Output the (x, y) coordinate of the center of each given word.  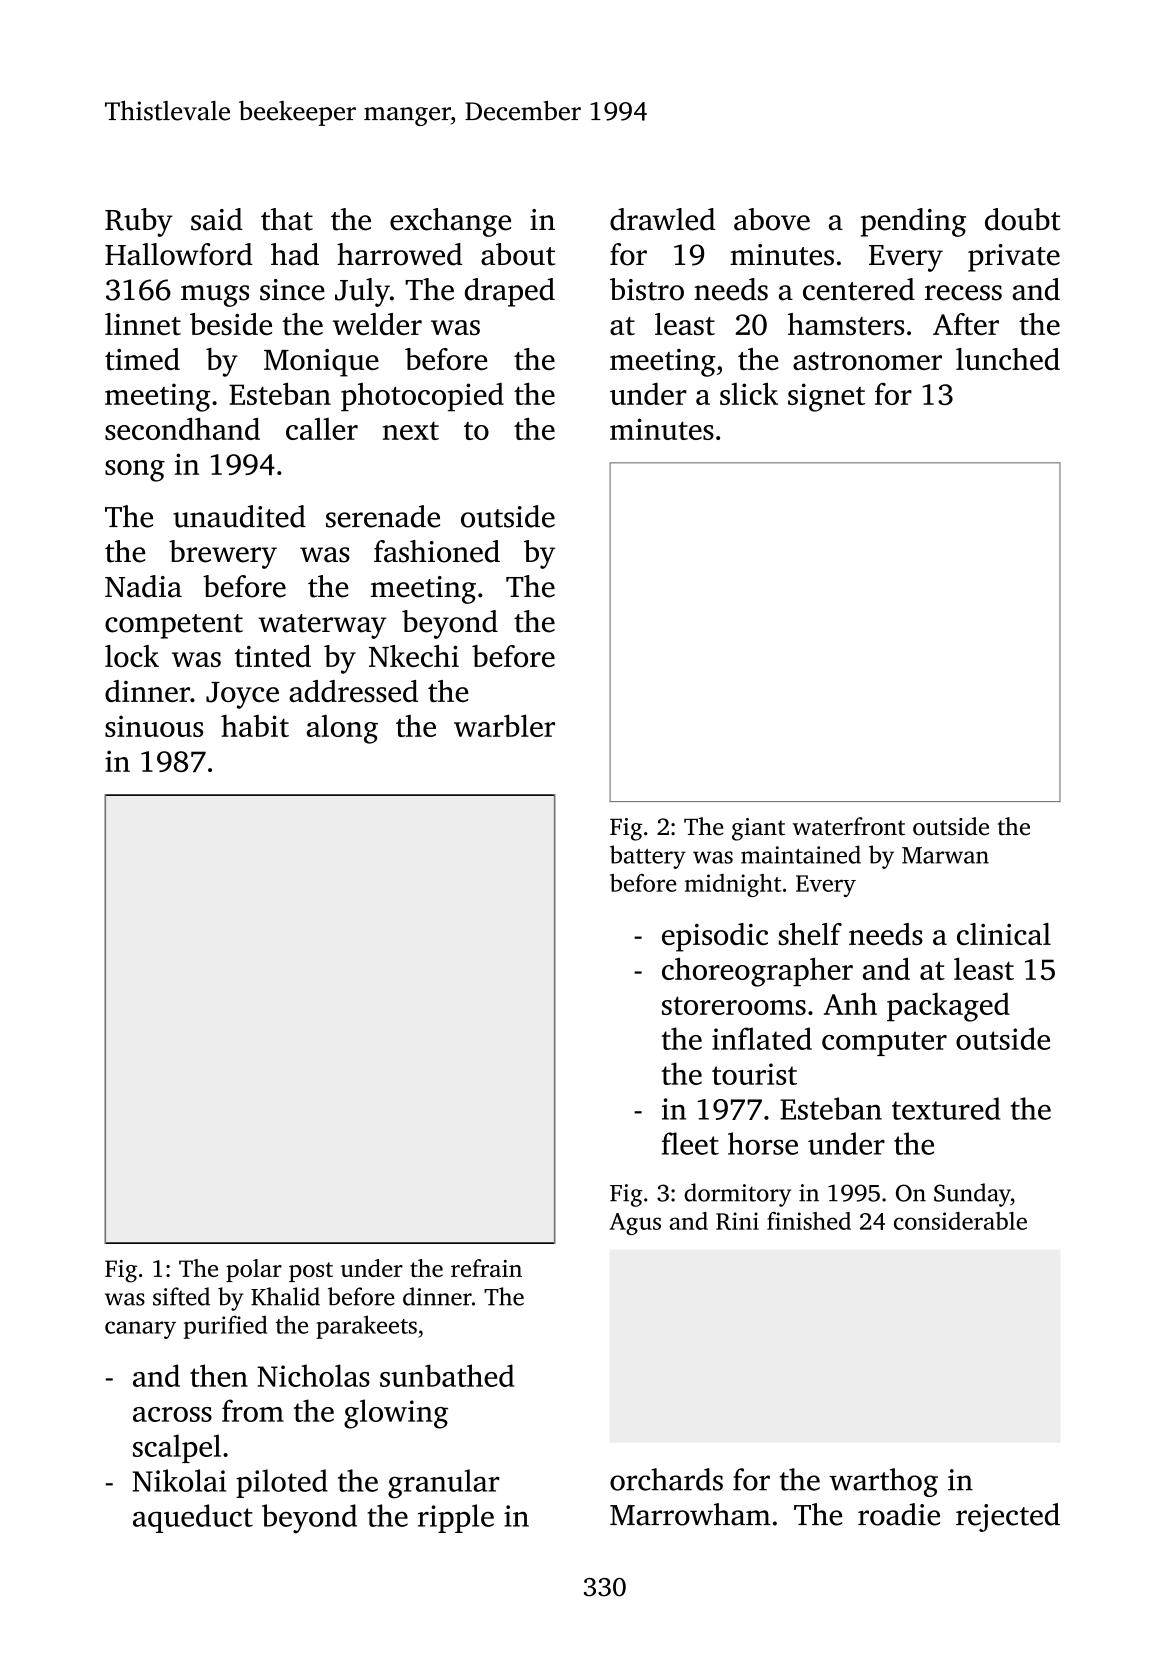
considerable (960, 1221)
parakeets (366, 1327)
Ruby (139, 222)
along (342, 729)
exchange (450, 222)
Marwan (945, 855)
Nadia (143, 586)
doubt (1022, 219)
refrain (486, 1268)
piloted (282, 1483)
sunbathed (447, 1375)
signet (826, 397)
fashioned (437, 551)
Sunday (972, 1195)
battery (648, 857)
